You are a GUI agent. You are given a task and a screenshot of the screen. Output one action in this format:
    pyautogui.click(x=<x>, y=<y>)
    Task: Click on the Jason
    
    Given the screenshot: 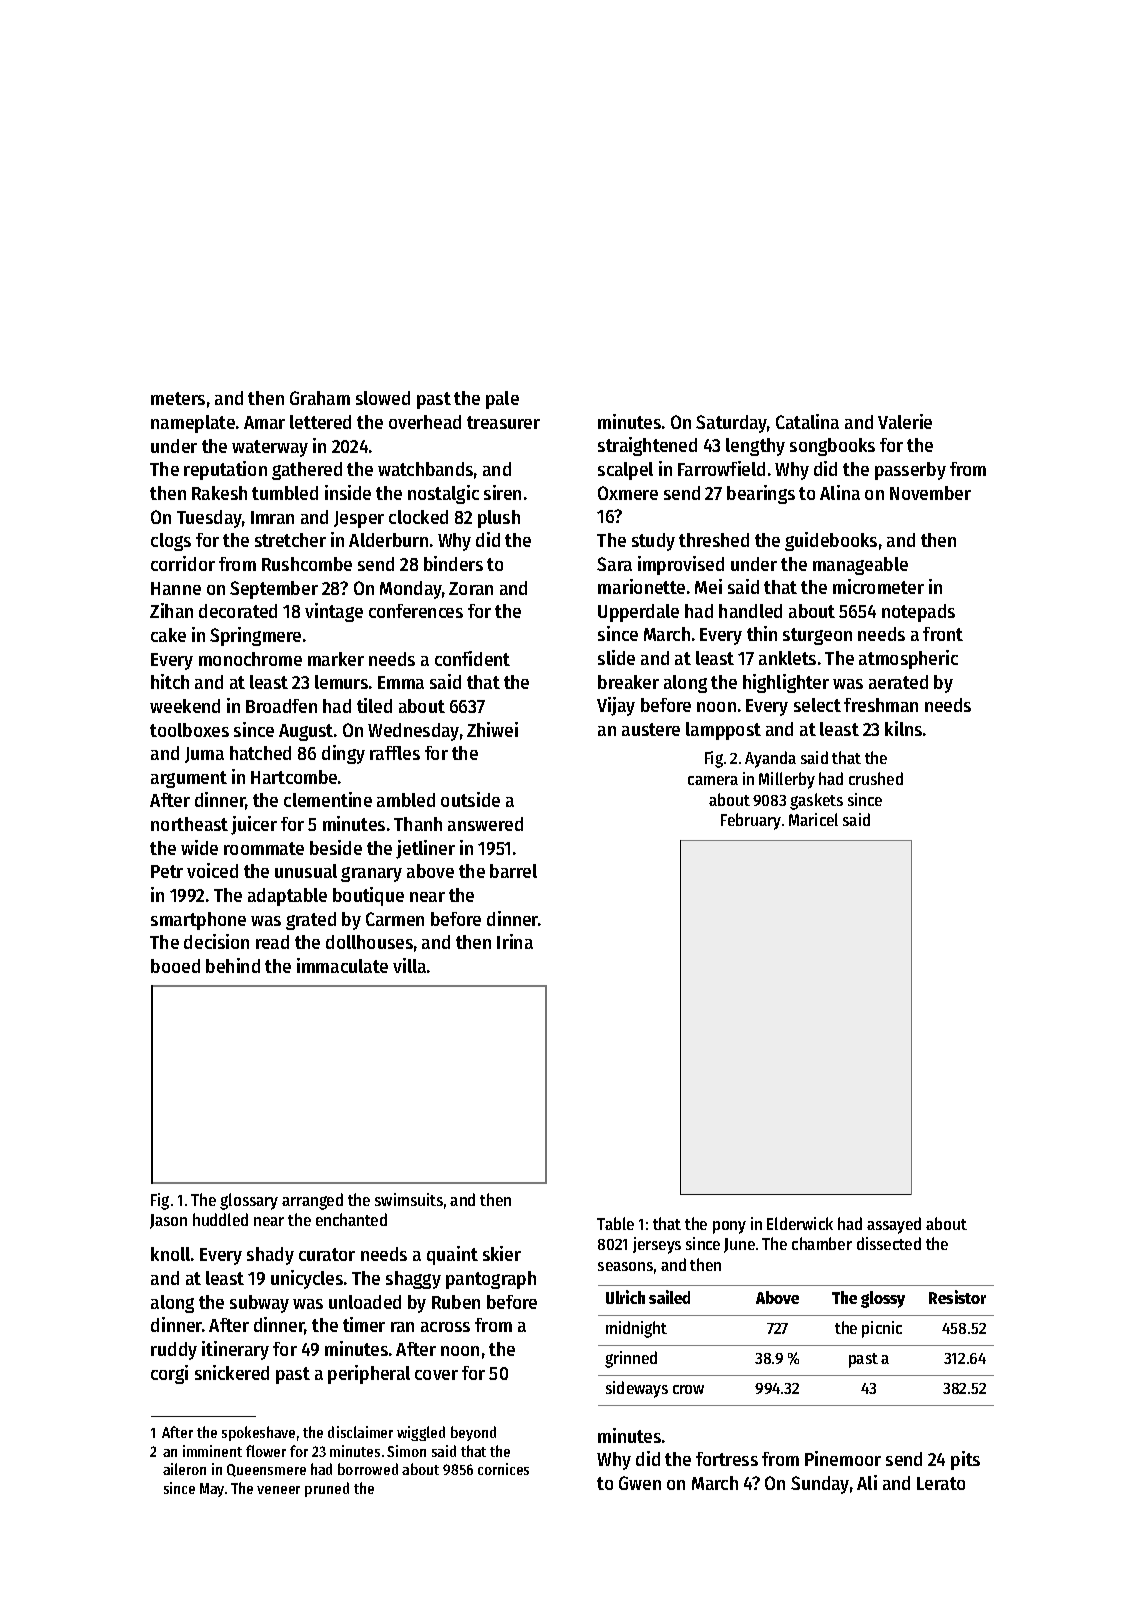 What is the action you would take?
    pyautogui.click(x=168, y=1221)
